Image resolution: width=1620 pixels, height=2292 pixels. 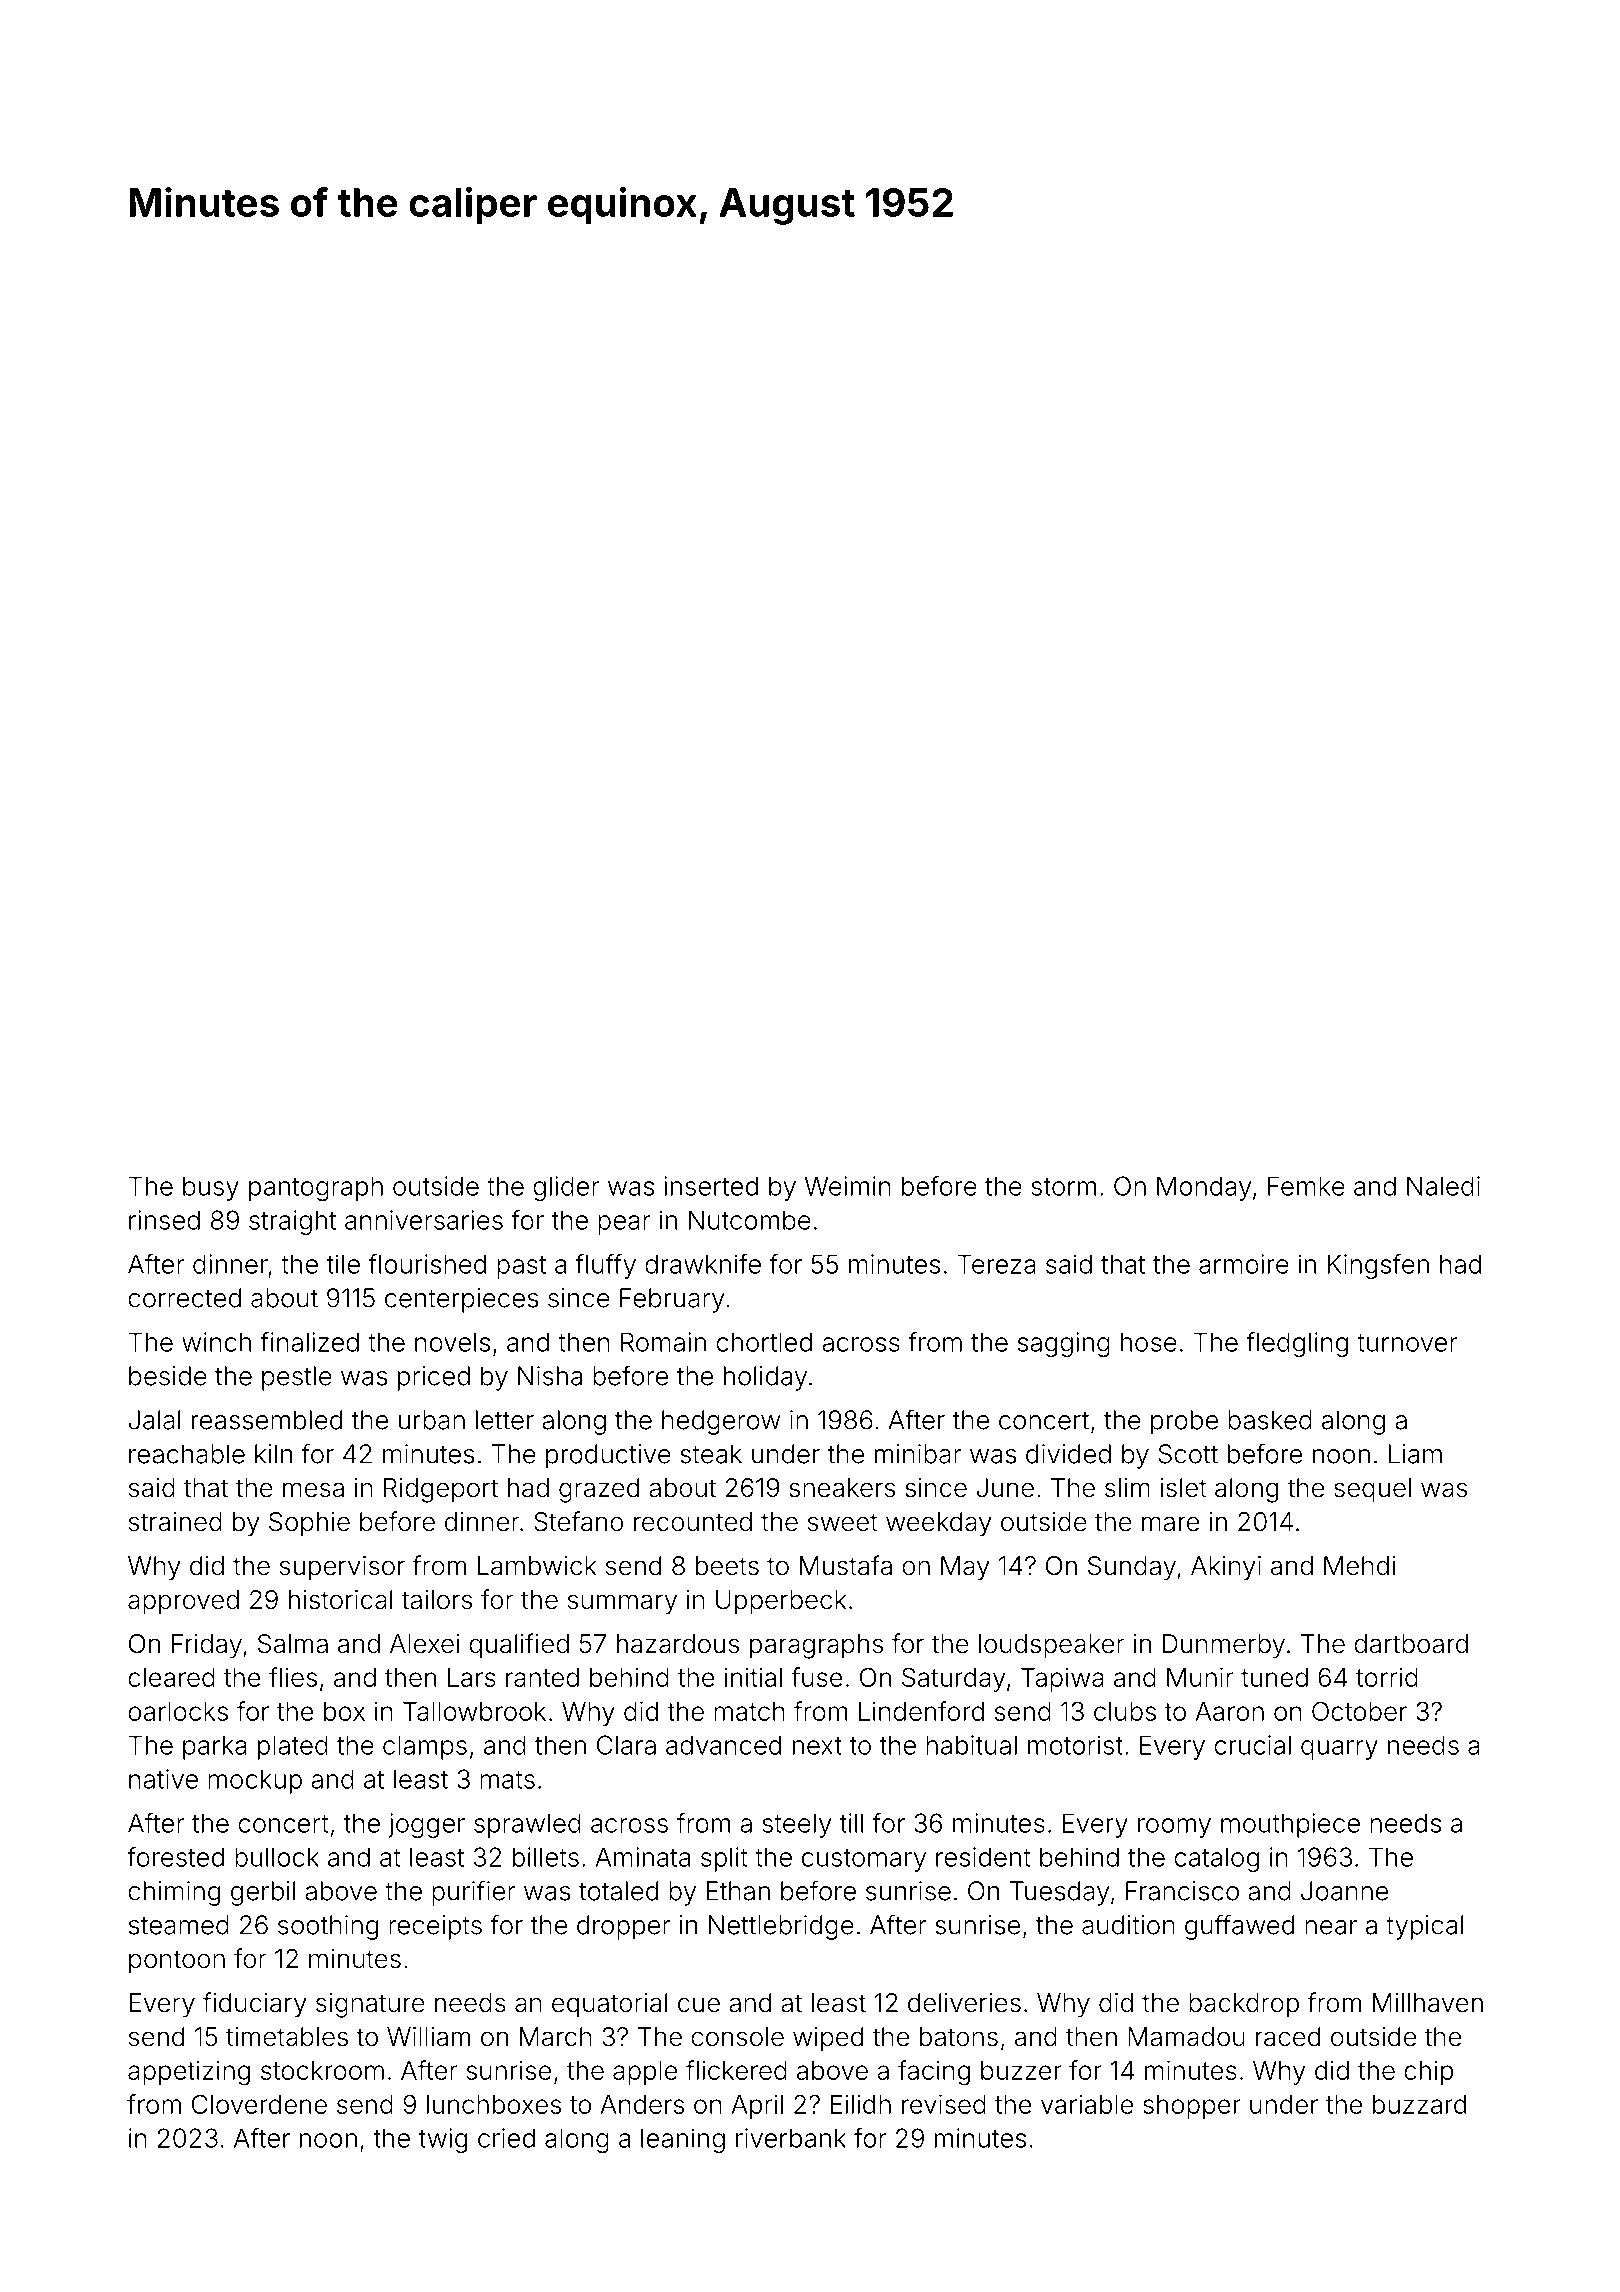 I want to click on typical, so click(x=1424, y=1927).
